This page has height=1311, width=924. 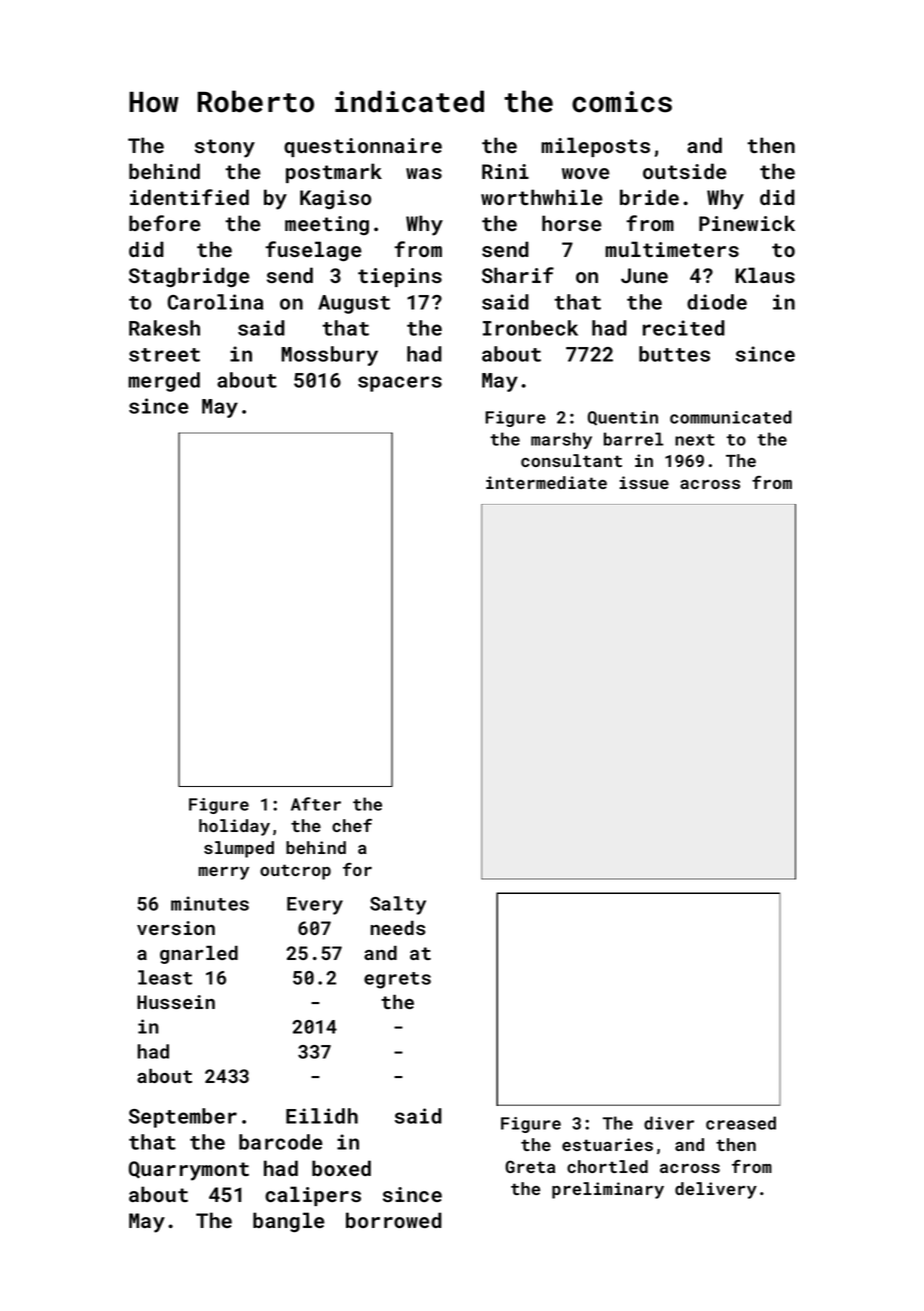 What do you see at coordinates (530, 1166) in the page?
I see `Greta` at bounding box center [530, 1166].
